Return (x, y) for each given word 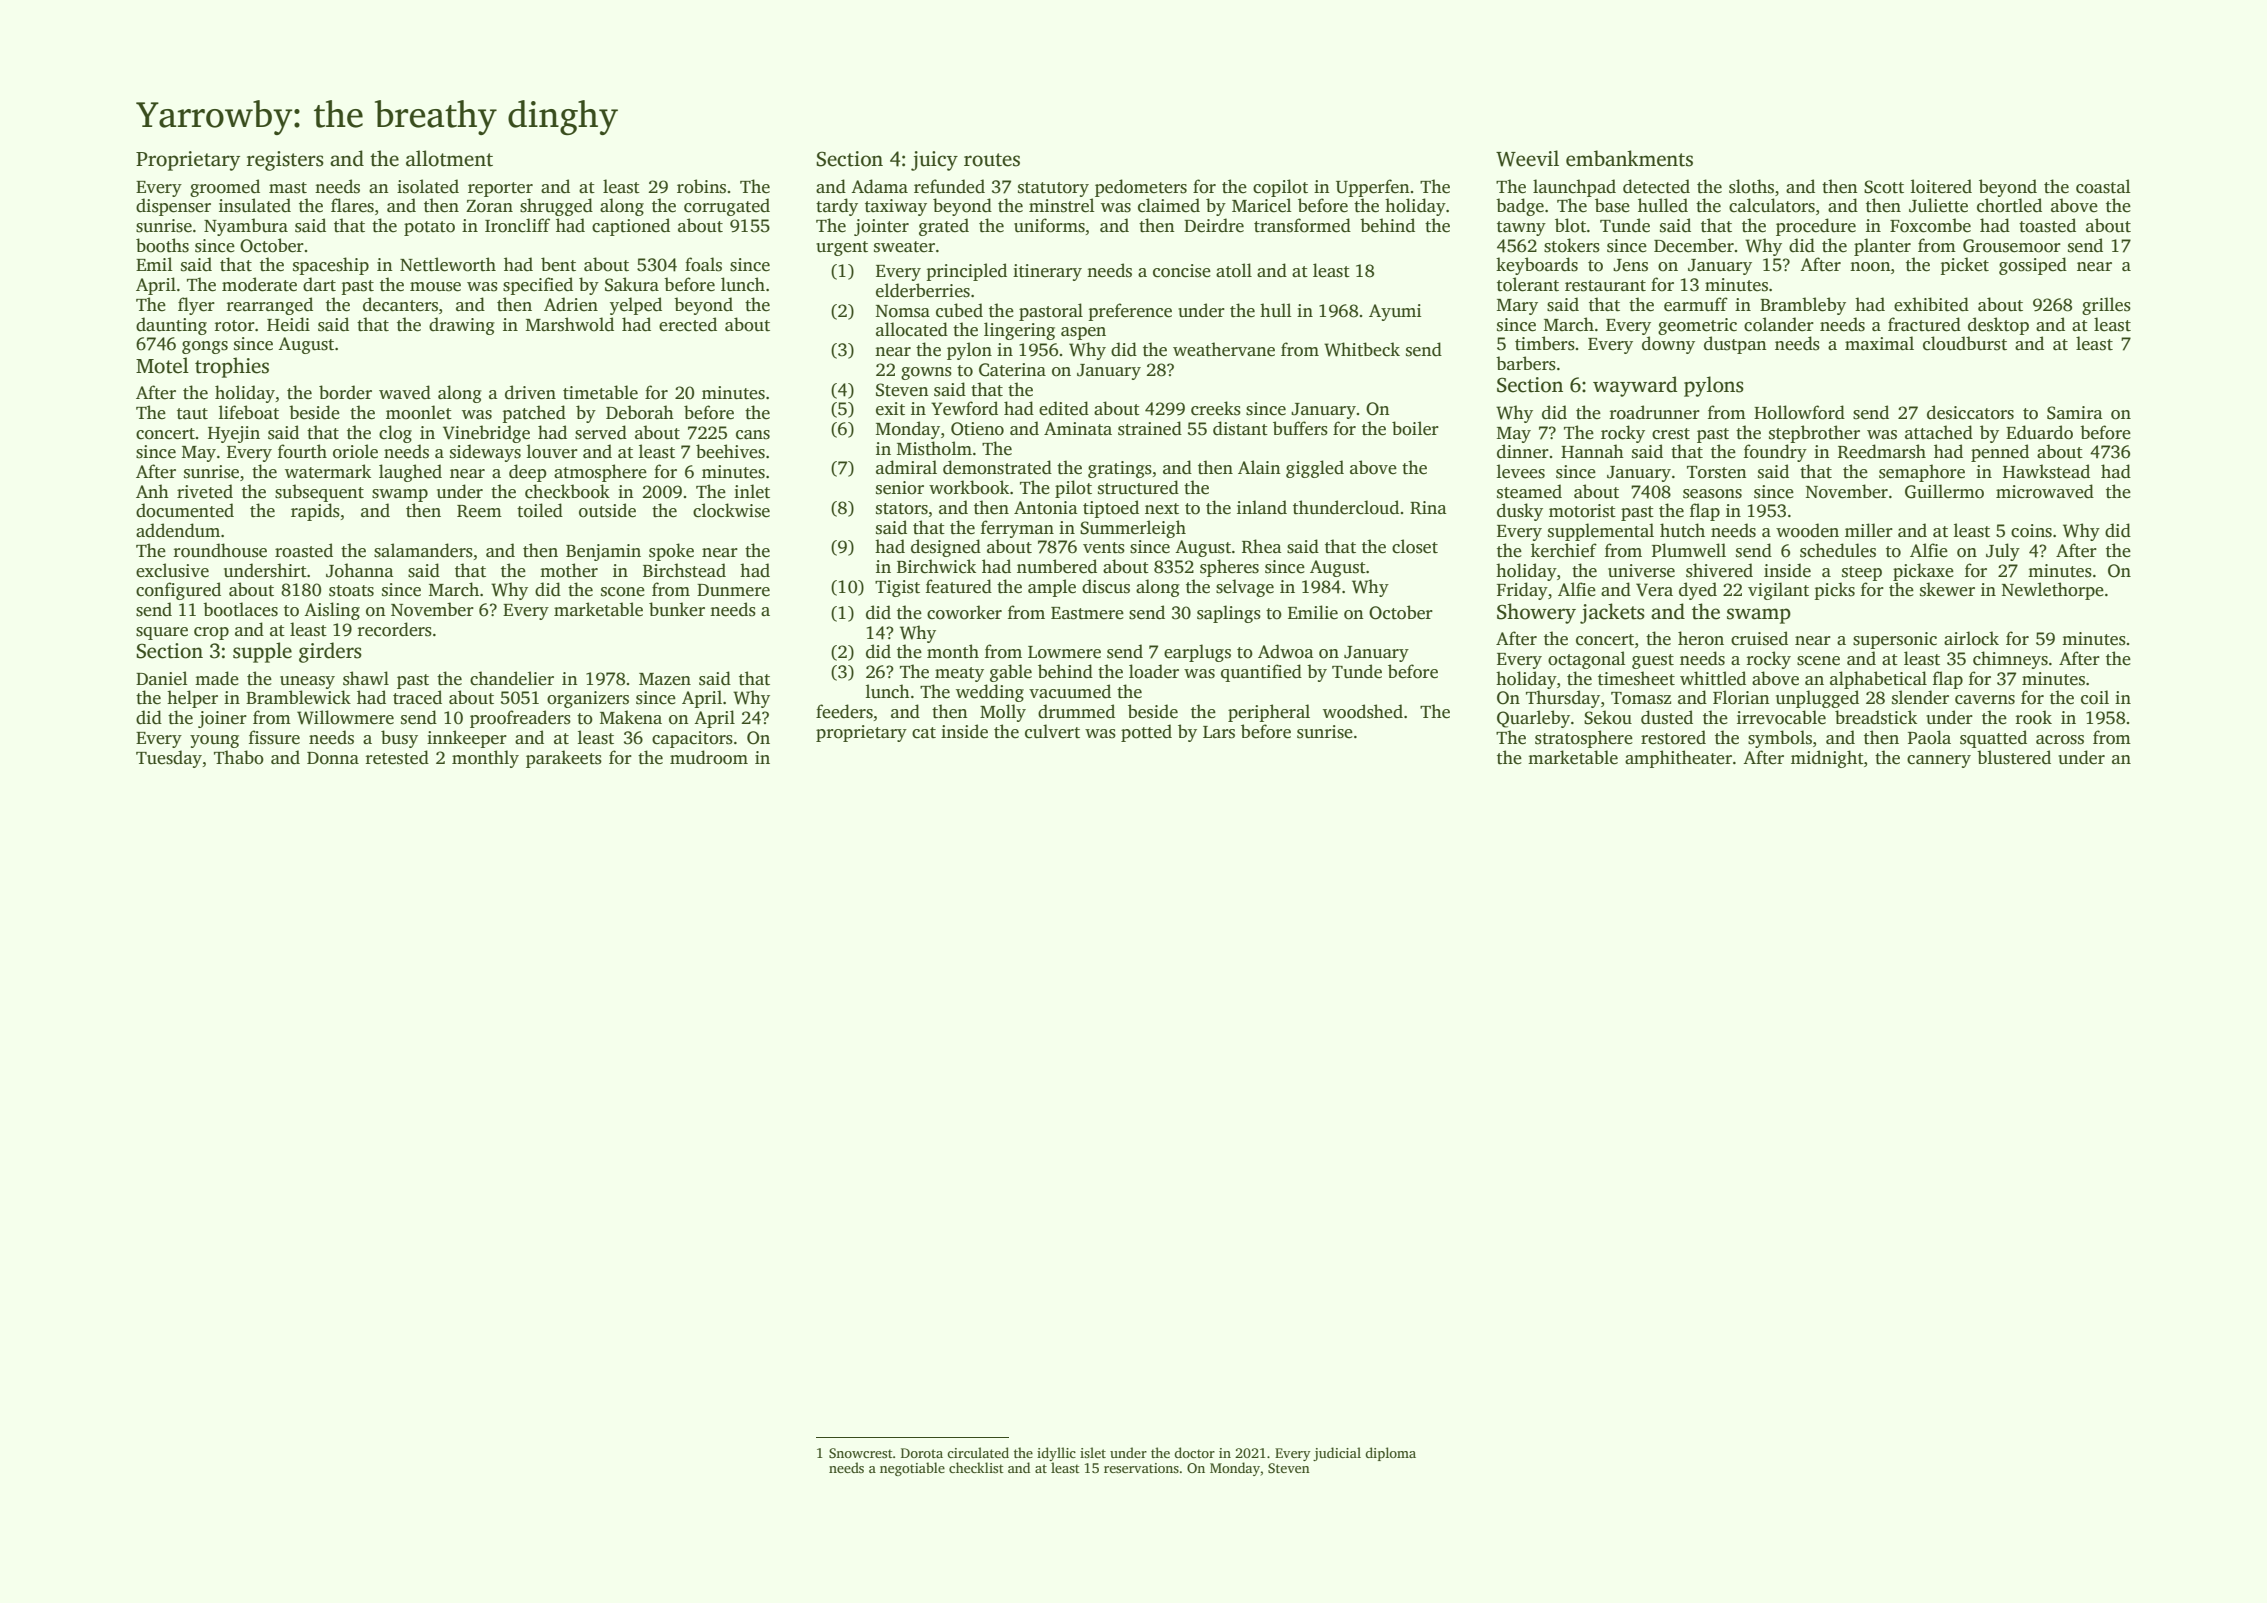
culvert (1052, 731)
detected (1656, 186)
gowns (926, 373)
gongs (205, 347)
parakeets (564, 759)
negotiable (912, 1469)
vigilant (1778, 591)
